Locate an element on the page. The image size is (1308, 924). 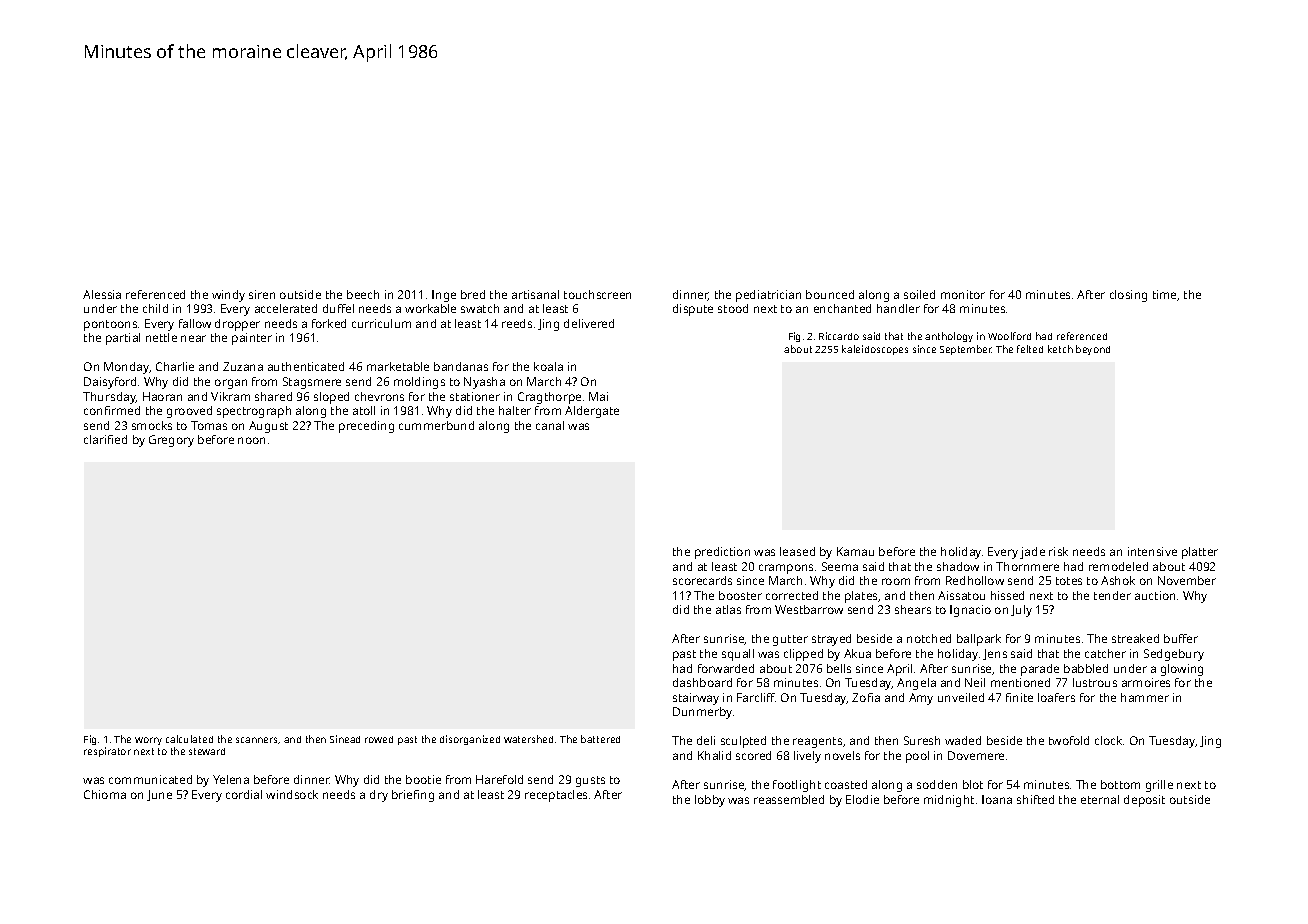
intensive is located at coordinates (1152, 551).
